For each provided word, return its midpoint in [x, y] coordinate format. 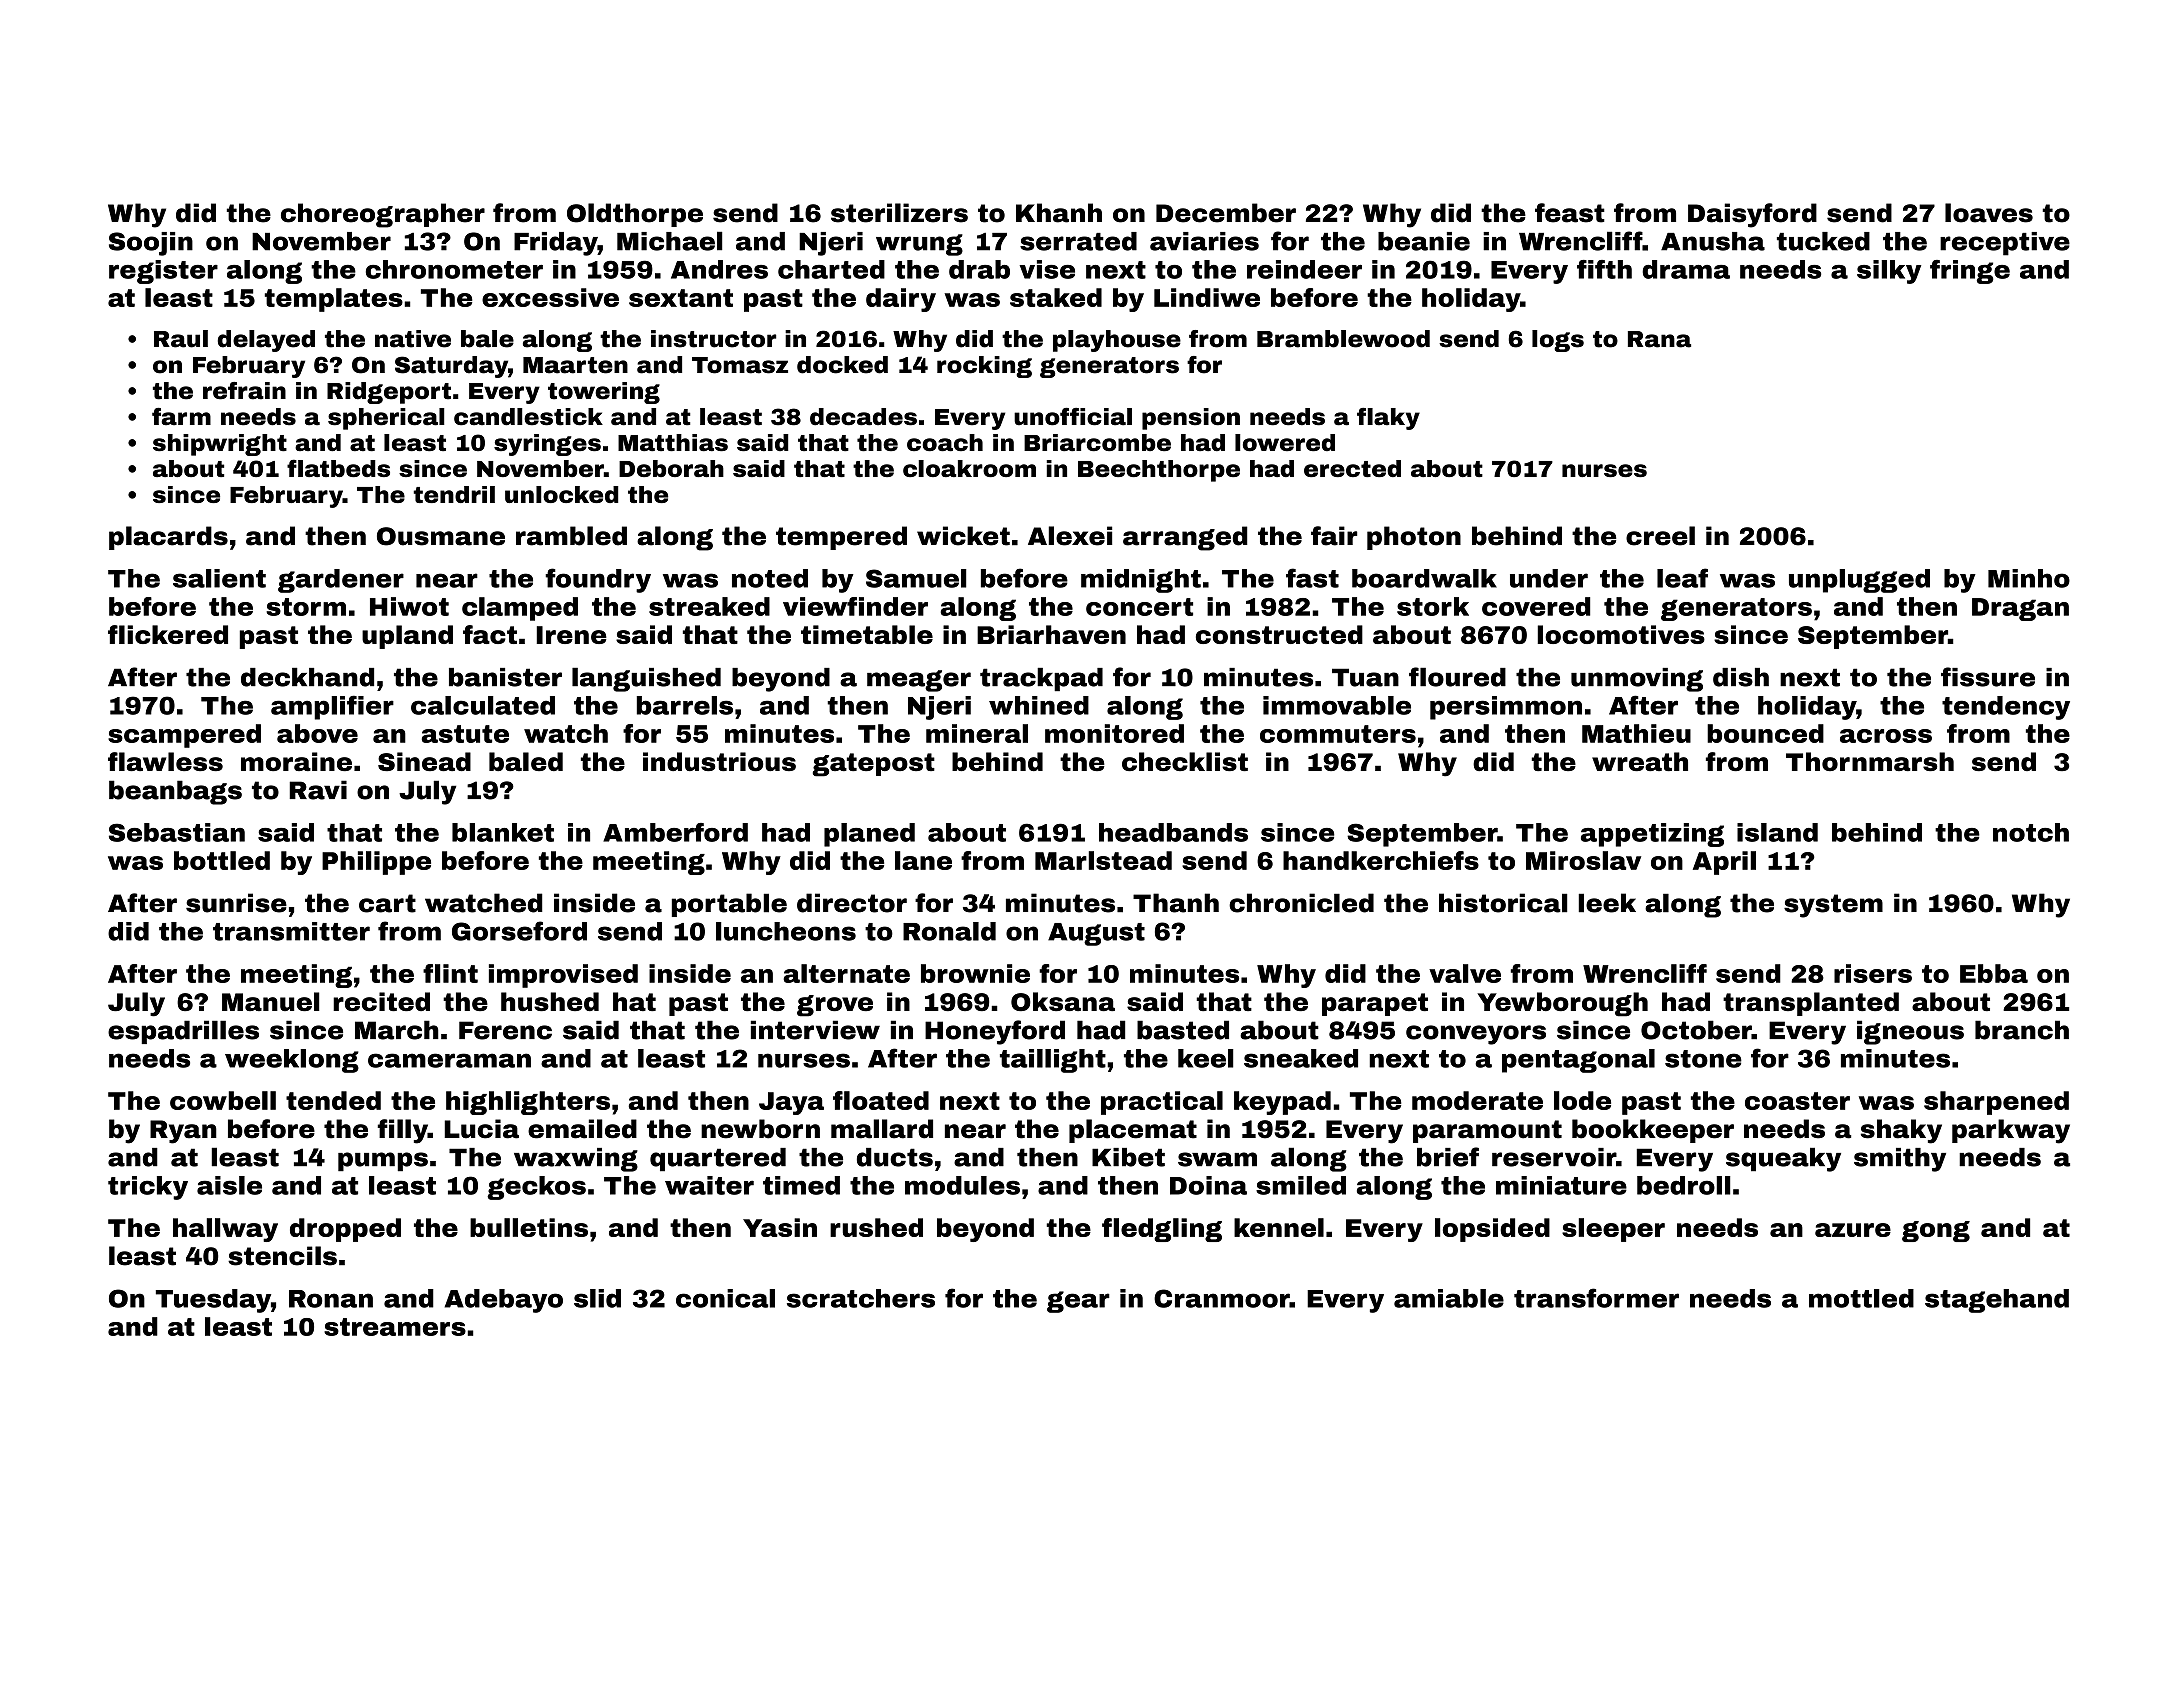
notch [2031, 832]
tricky [148, 1188]
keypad [1282, 1103]
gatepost [874, 765]
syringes [547, 445]
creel [1660, 536]
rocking [984, 367]
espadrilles [183, 1032]
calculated [483, 705]
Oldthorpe [635, 215]
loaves [1989, 213]
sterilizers [899, 213]
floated [881, 1100]
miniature [1561, 1185]
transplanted [1811, 1004]
